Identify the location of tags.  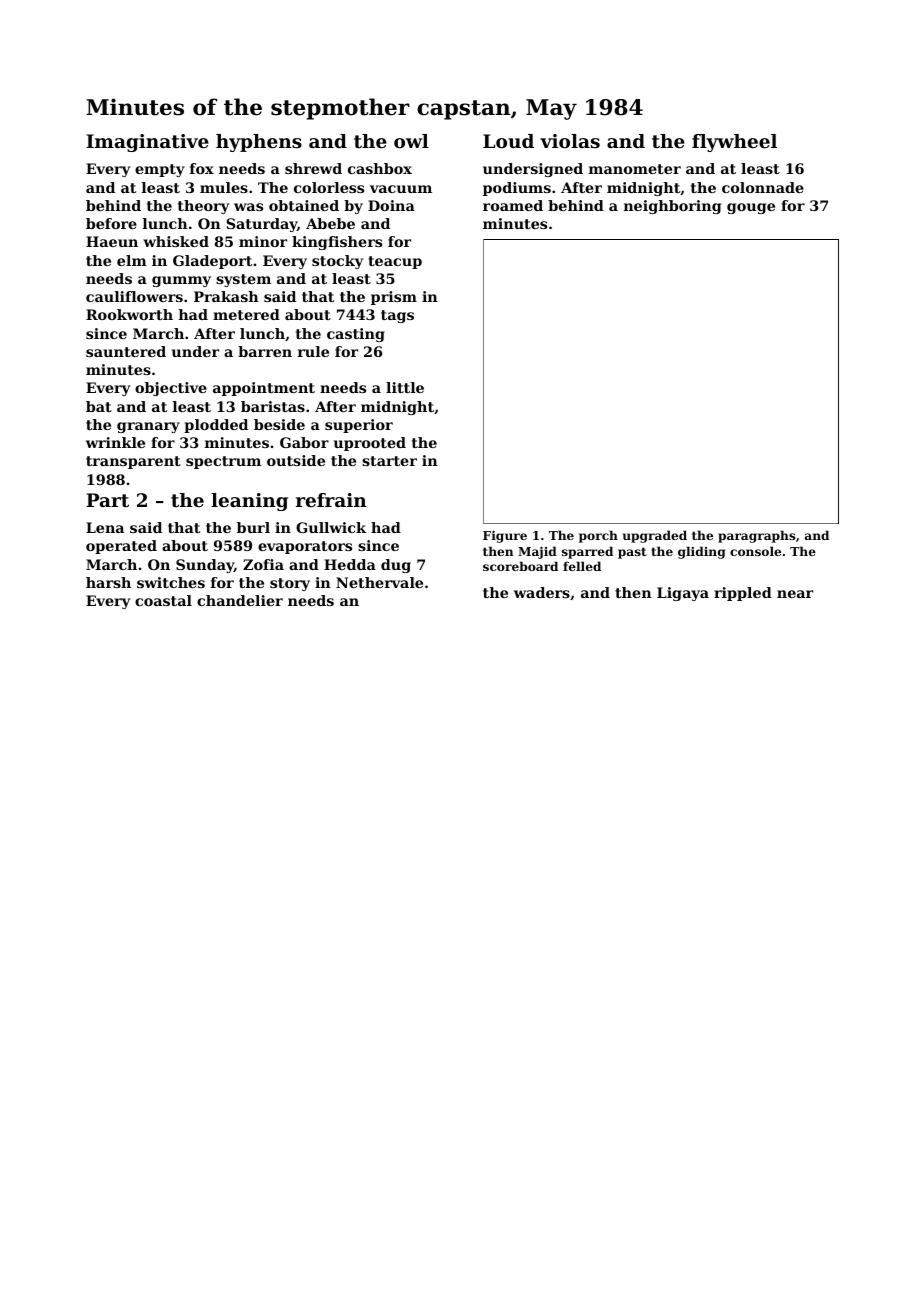
(397, 316).
